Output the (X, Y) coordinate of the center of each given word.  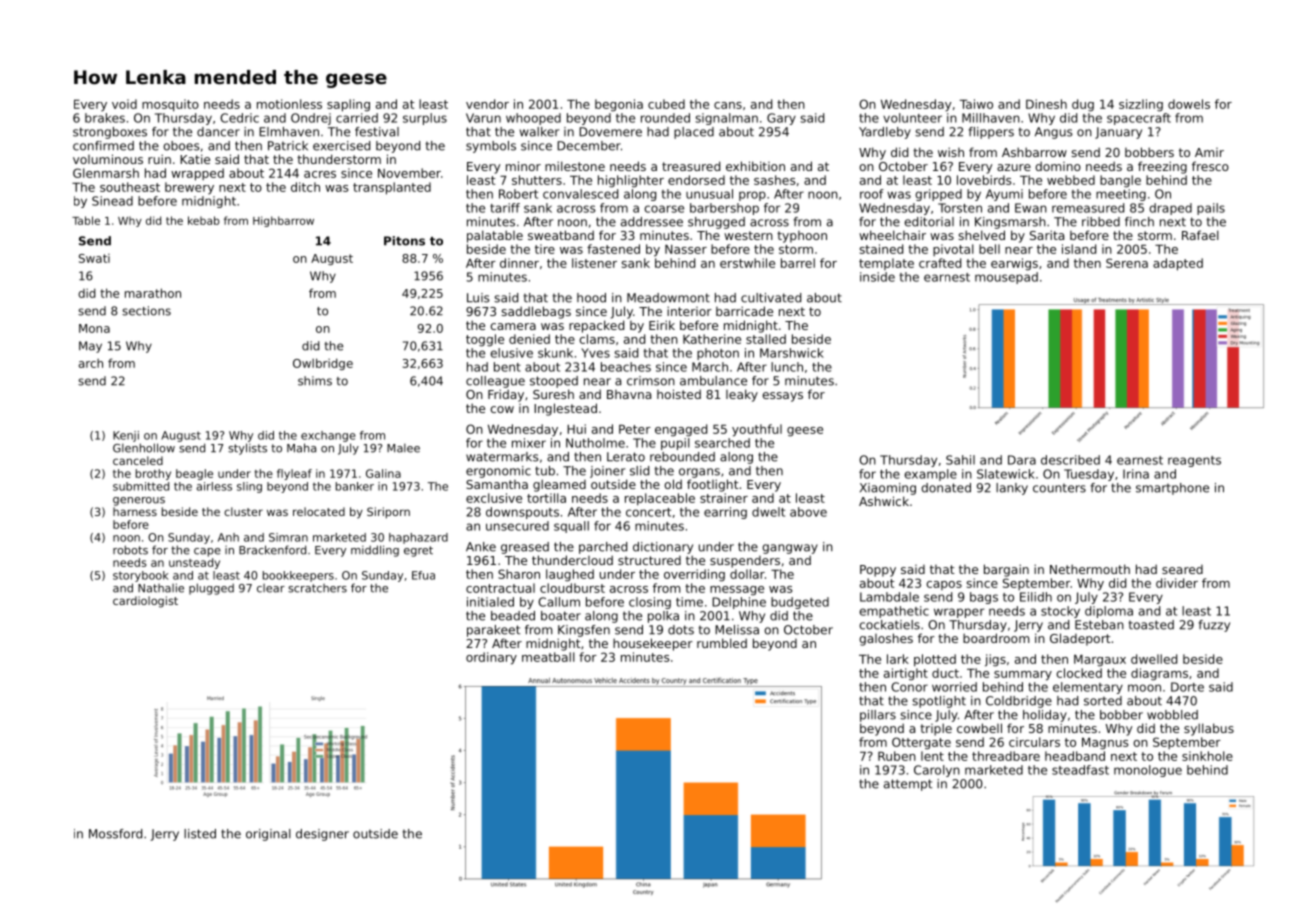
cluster (243, 511)
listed (200, 834)
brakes (105, 118)
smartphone (1172, 489)
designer (322, 835)
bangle (1120, 181)
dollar (747, 574)
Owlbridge (323, 364)
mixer (529, 443)
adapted (1178, 264)
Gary (781, 119)
